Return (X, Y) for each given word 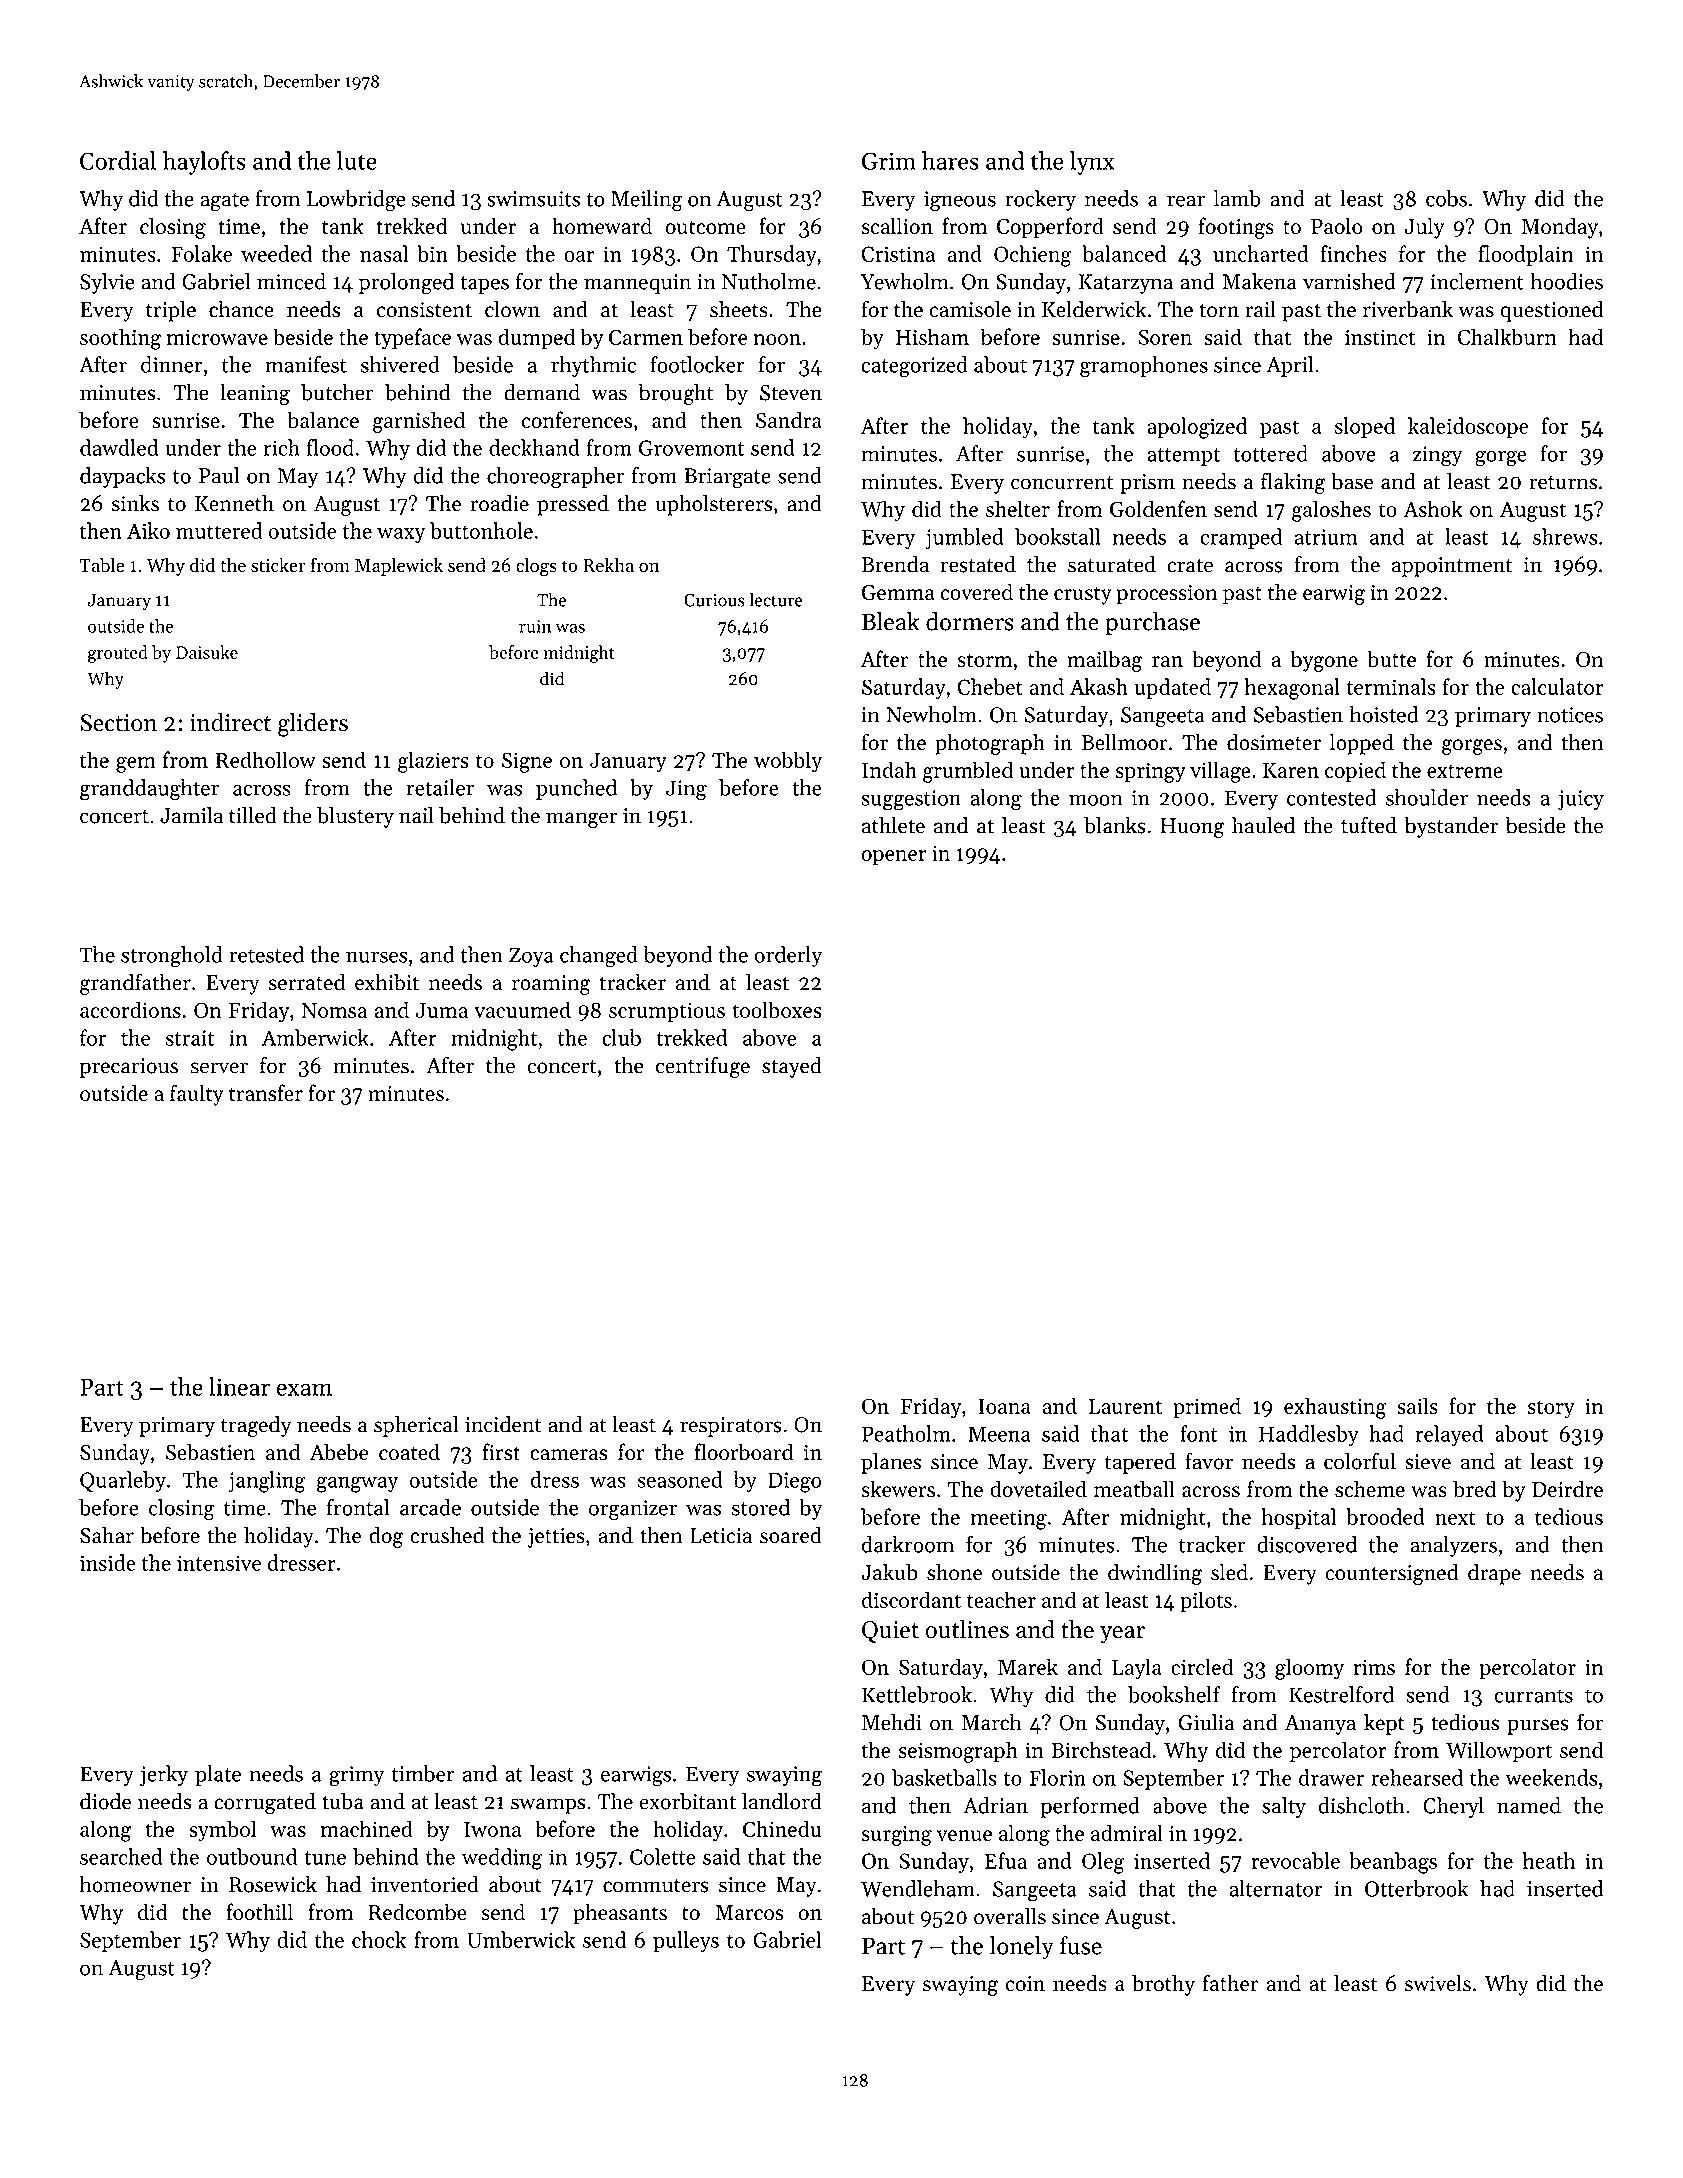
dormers (970, 621)
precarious (128, 1068)
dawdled (119, 447)
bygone (1324, 661)
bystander (1451, 827)
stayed (792, 1067)
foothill (259, 1911)
